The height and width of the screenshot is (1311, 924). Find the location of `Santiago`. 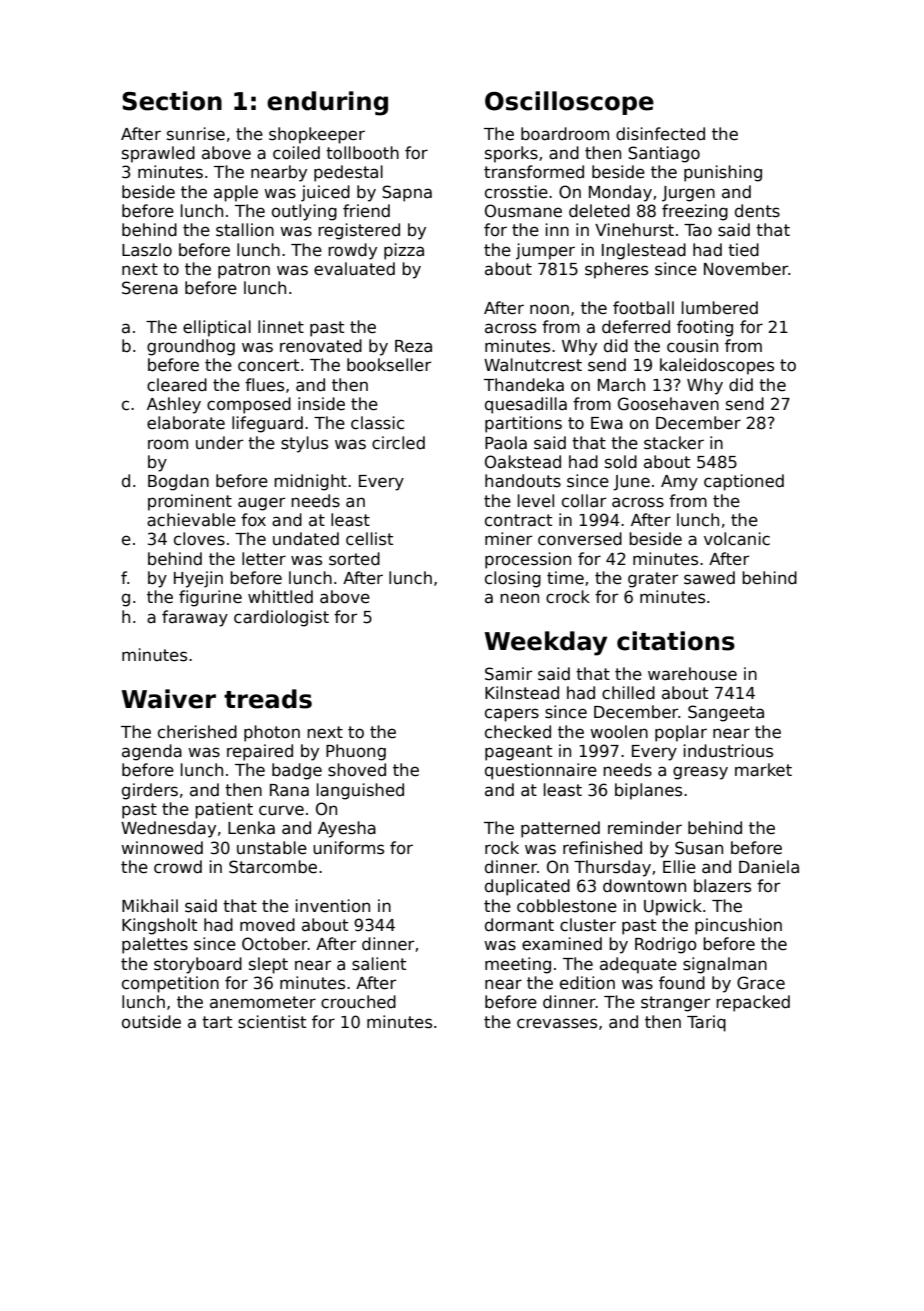

Santiago is located at coordinates (664, 154).
